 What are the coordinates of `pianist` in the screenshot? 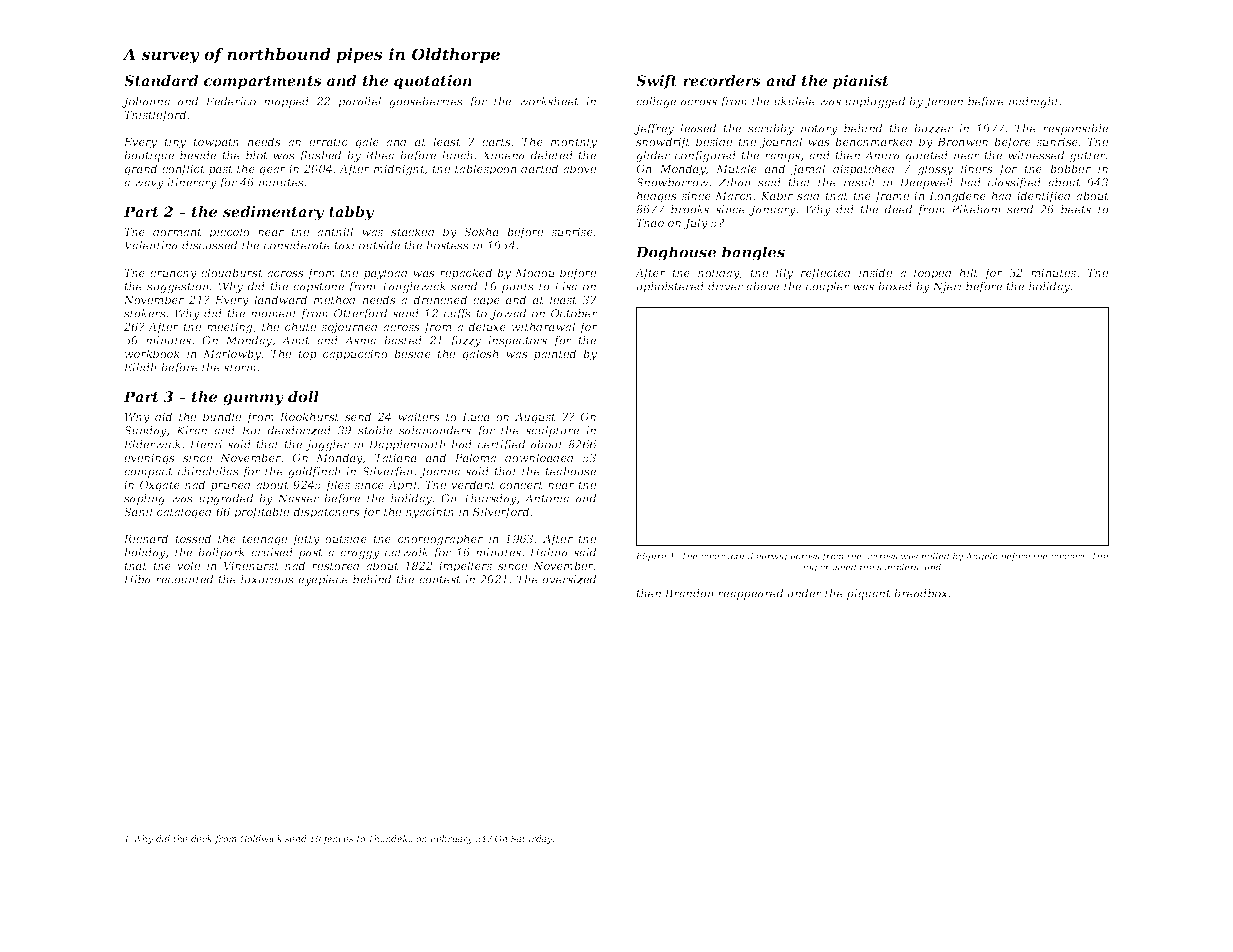 It's located at (861, 82).
